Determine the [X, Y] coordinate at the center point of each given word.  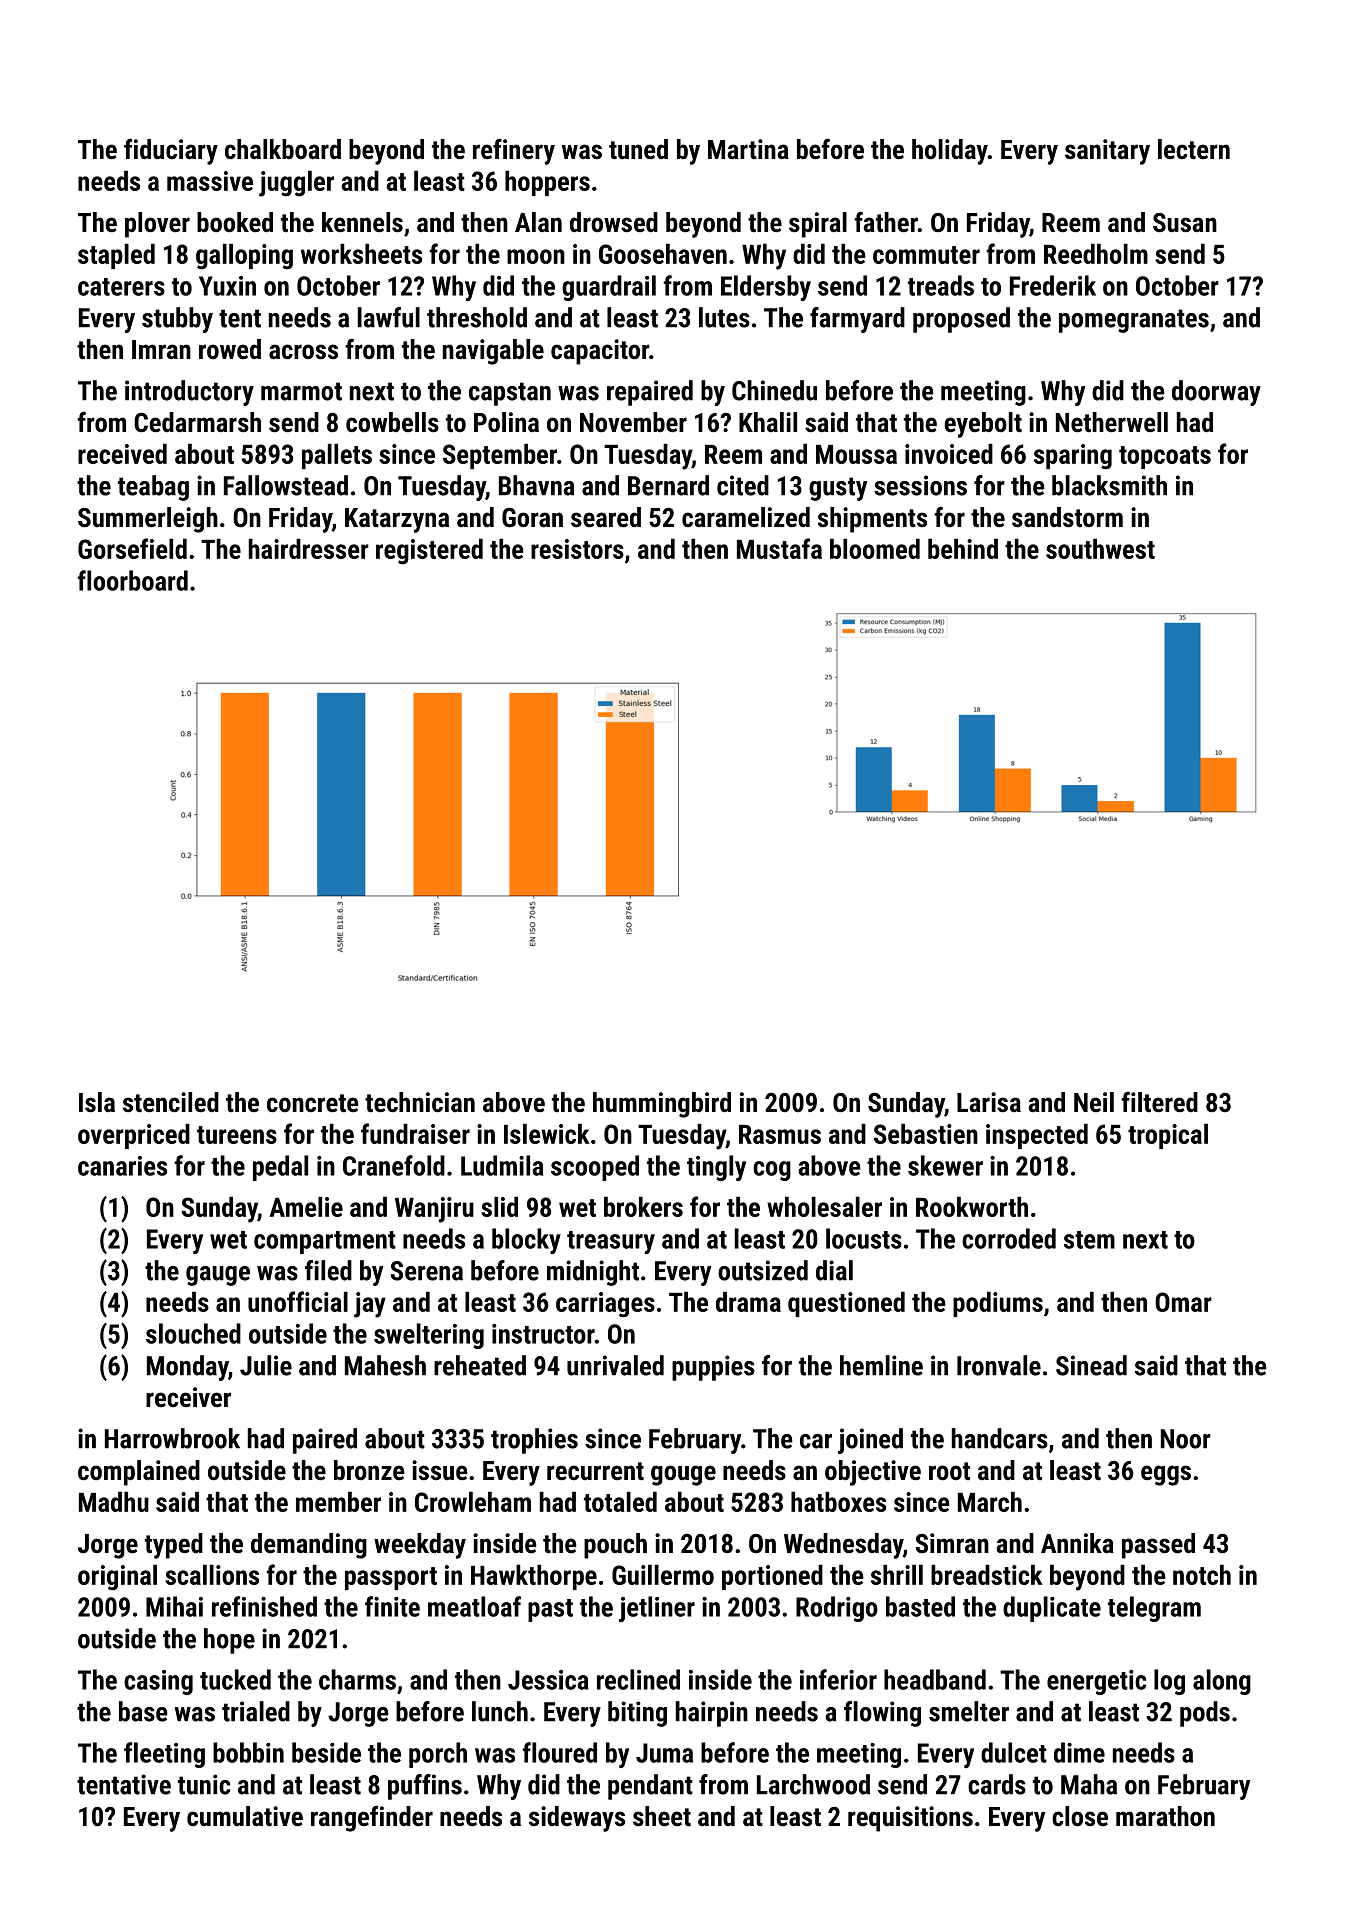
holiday [950, 152]
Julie [266, 1365]
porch [438, 1755]
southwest [1100, 548]
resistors [577, 549]
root [949, 1471]
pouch [615, 1546]
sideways [577, 1819]
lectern [1194, 149]
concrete [313, 1103]
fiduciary [171, 151]
